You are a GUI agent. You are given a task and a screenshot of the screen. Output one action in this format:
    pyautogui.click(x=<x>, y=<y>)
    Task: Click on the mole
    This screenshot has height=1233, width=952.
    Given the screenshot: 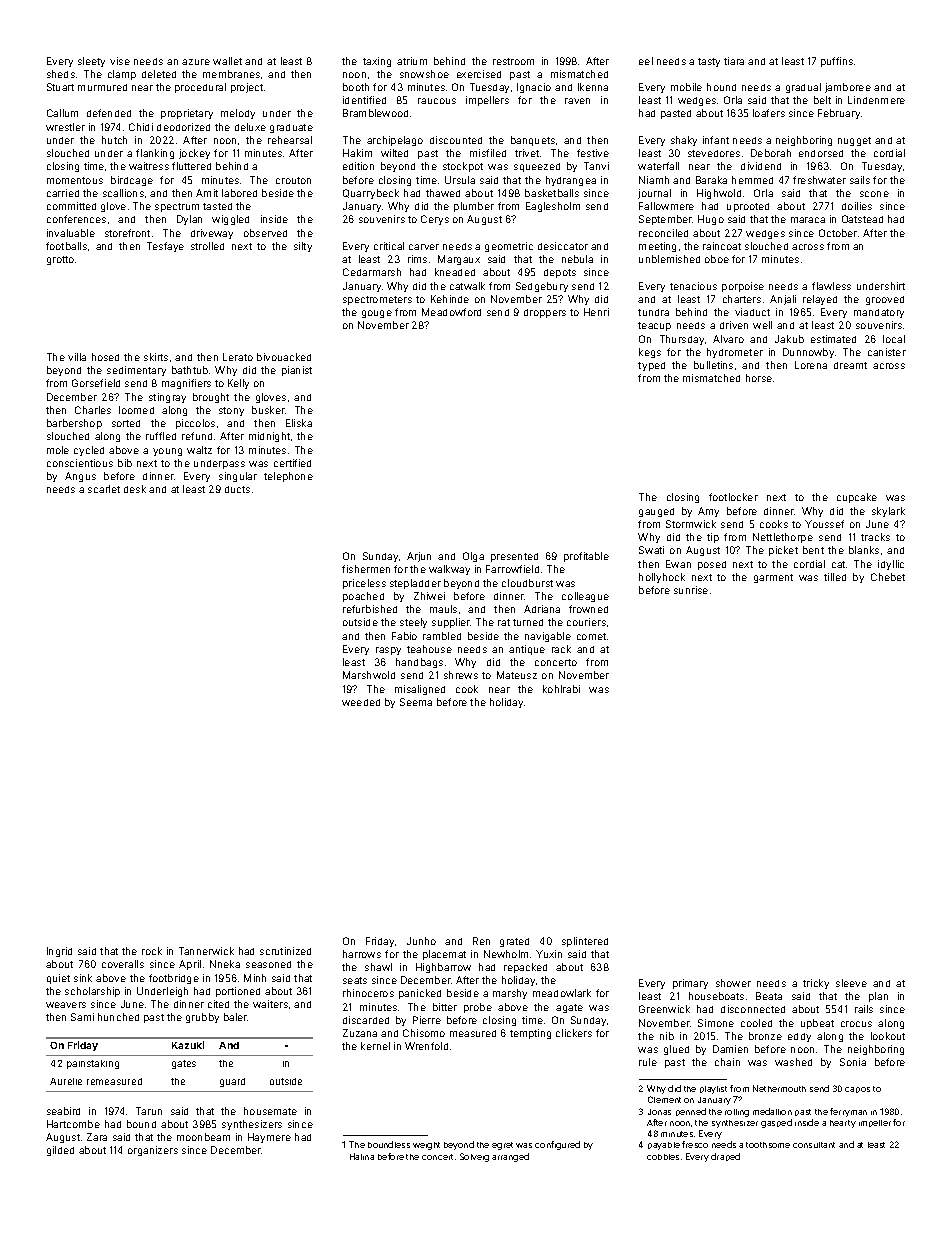 What is the action you would take?
    pyautogui.click(x=58, y=450)
